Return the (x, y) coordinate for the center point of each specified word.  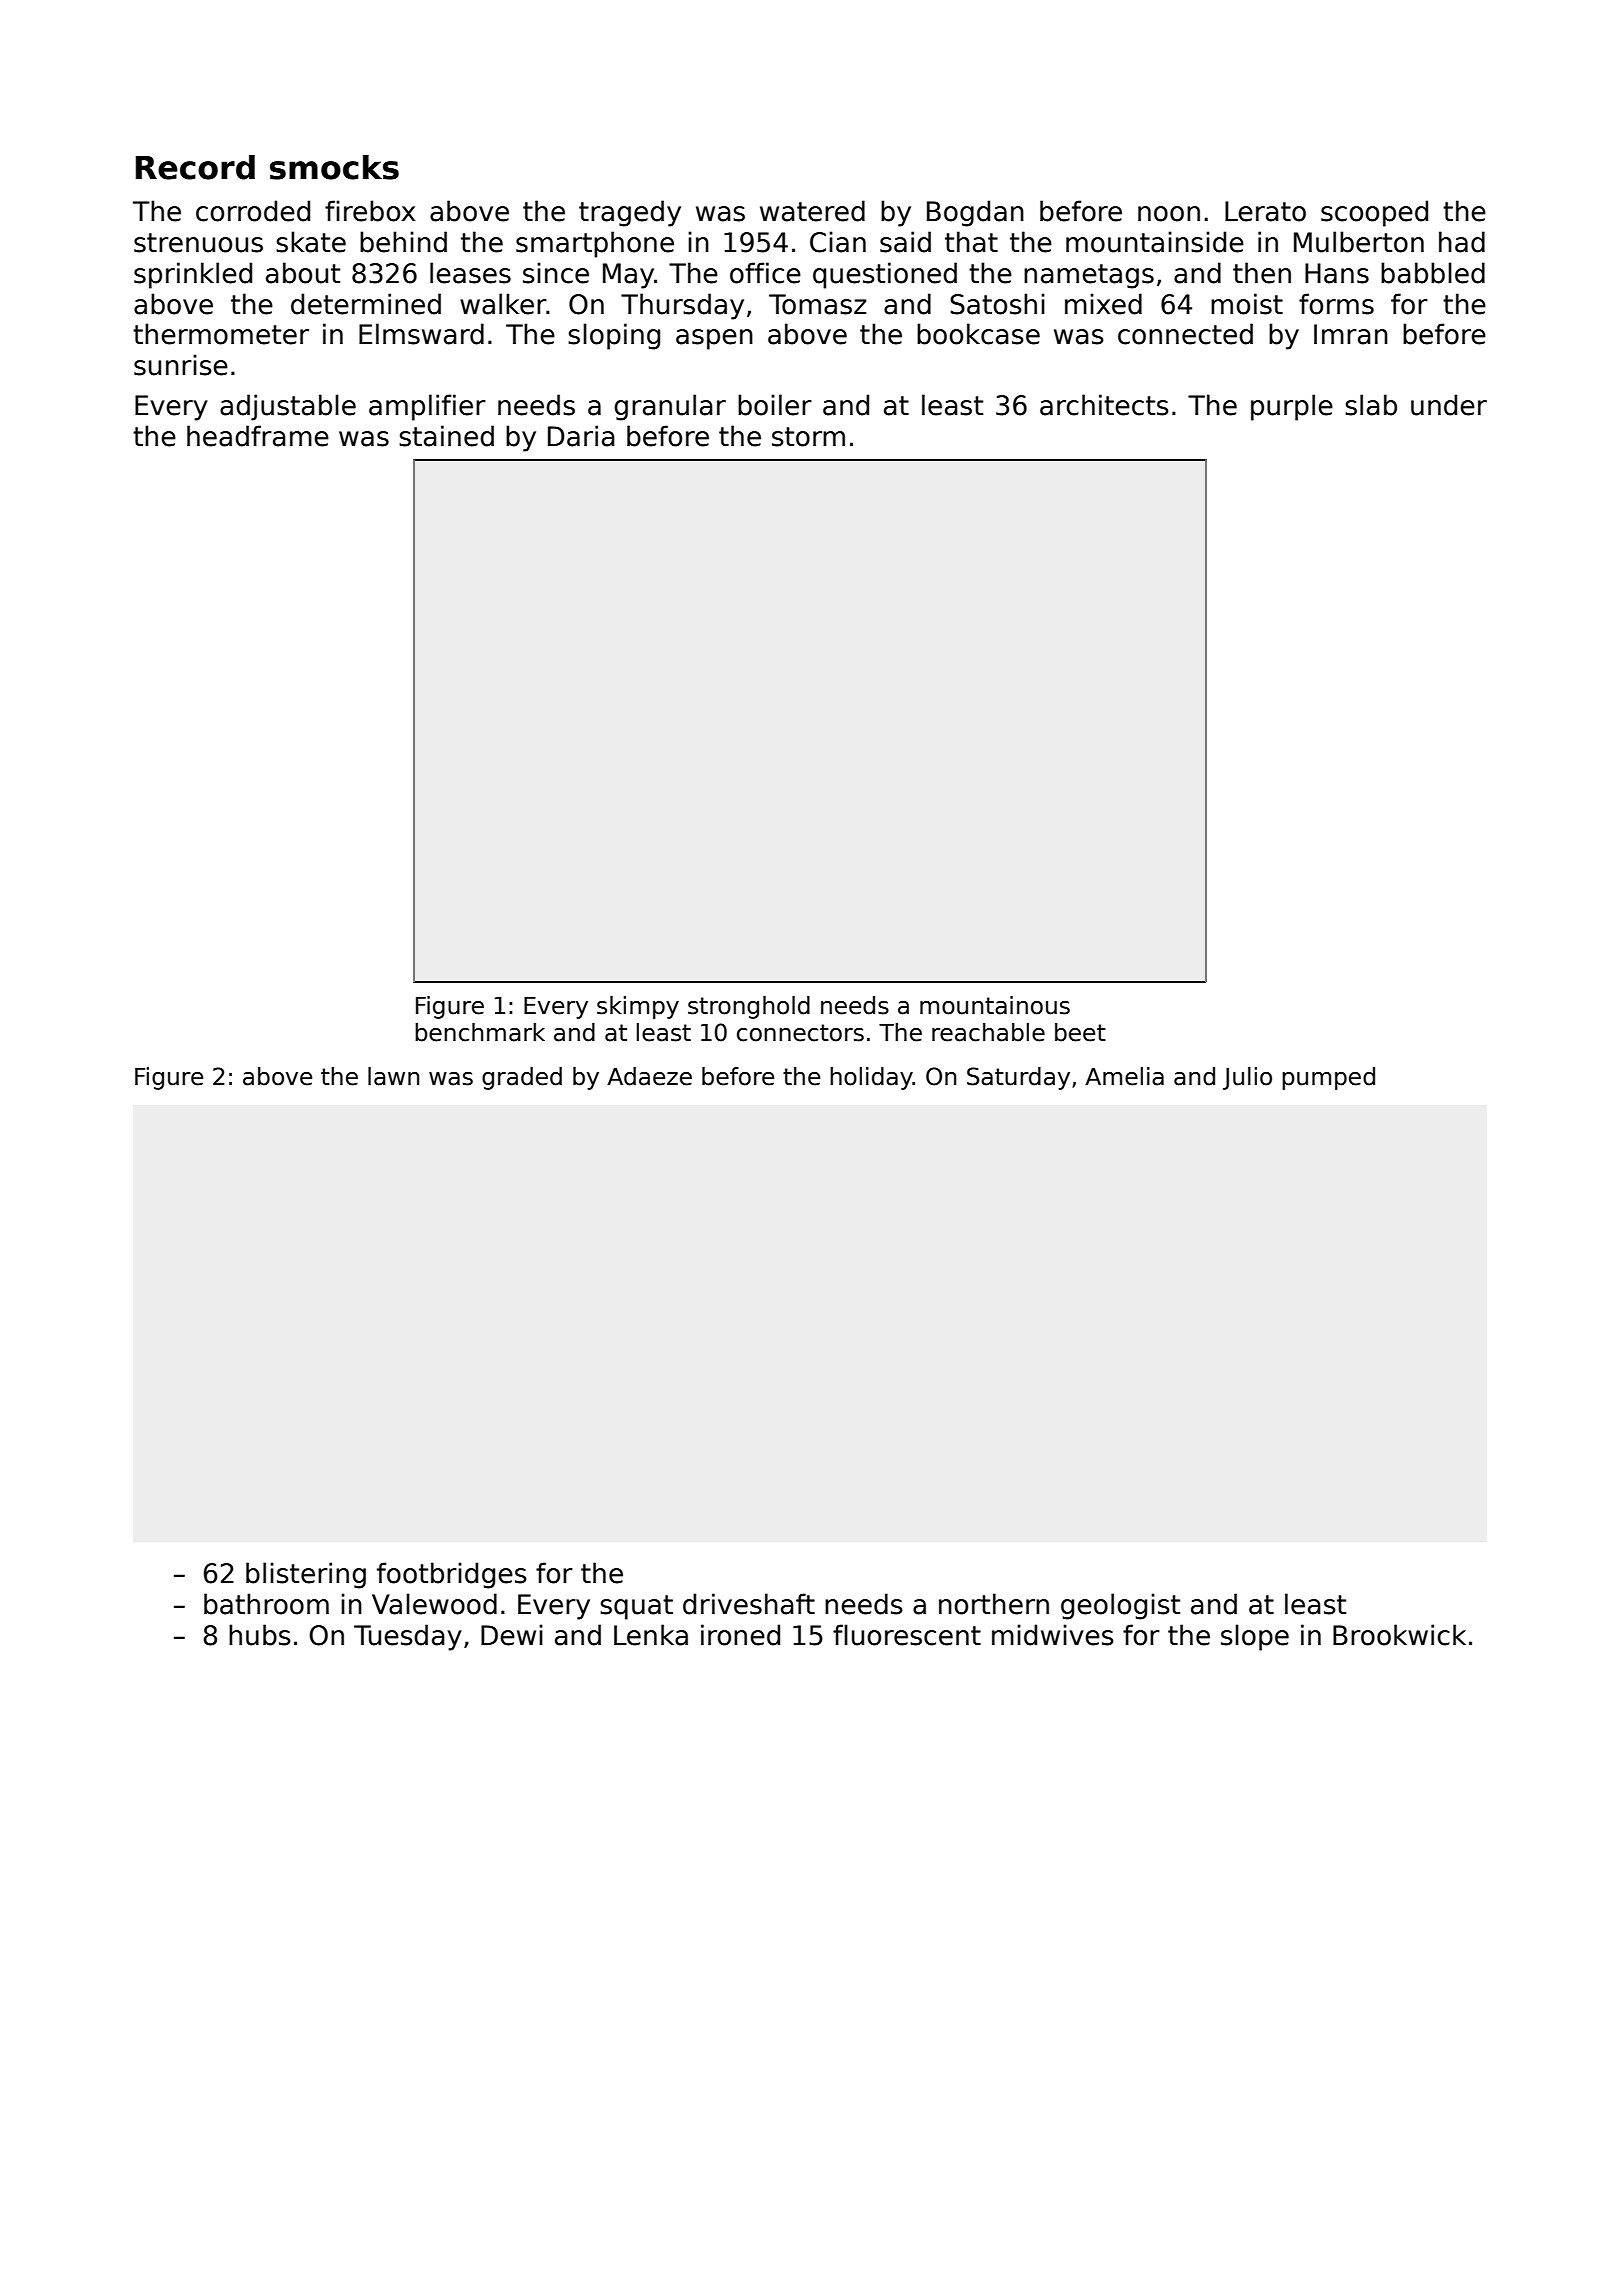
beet (1080, 1032)
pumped (1328, 1078)
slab (1371, 405)
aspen (714, 339)
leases (470, 273)
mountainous (995, 1005)
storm (808, 437)
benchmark (480, 1032)
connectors (800, 1033)
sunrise (181, 365)
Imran (1351, 334)
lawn (393, 1076)
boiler (775, 405)
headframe (258, 436)
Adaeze (649, 1076)
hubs (260, 1635)
